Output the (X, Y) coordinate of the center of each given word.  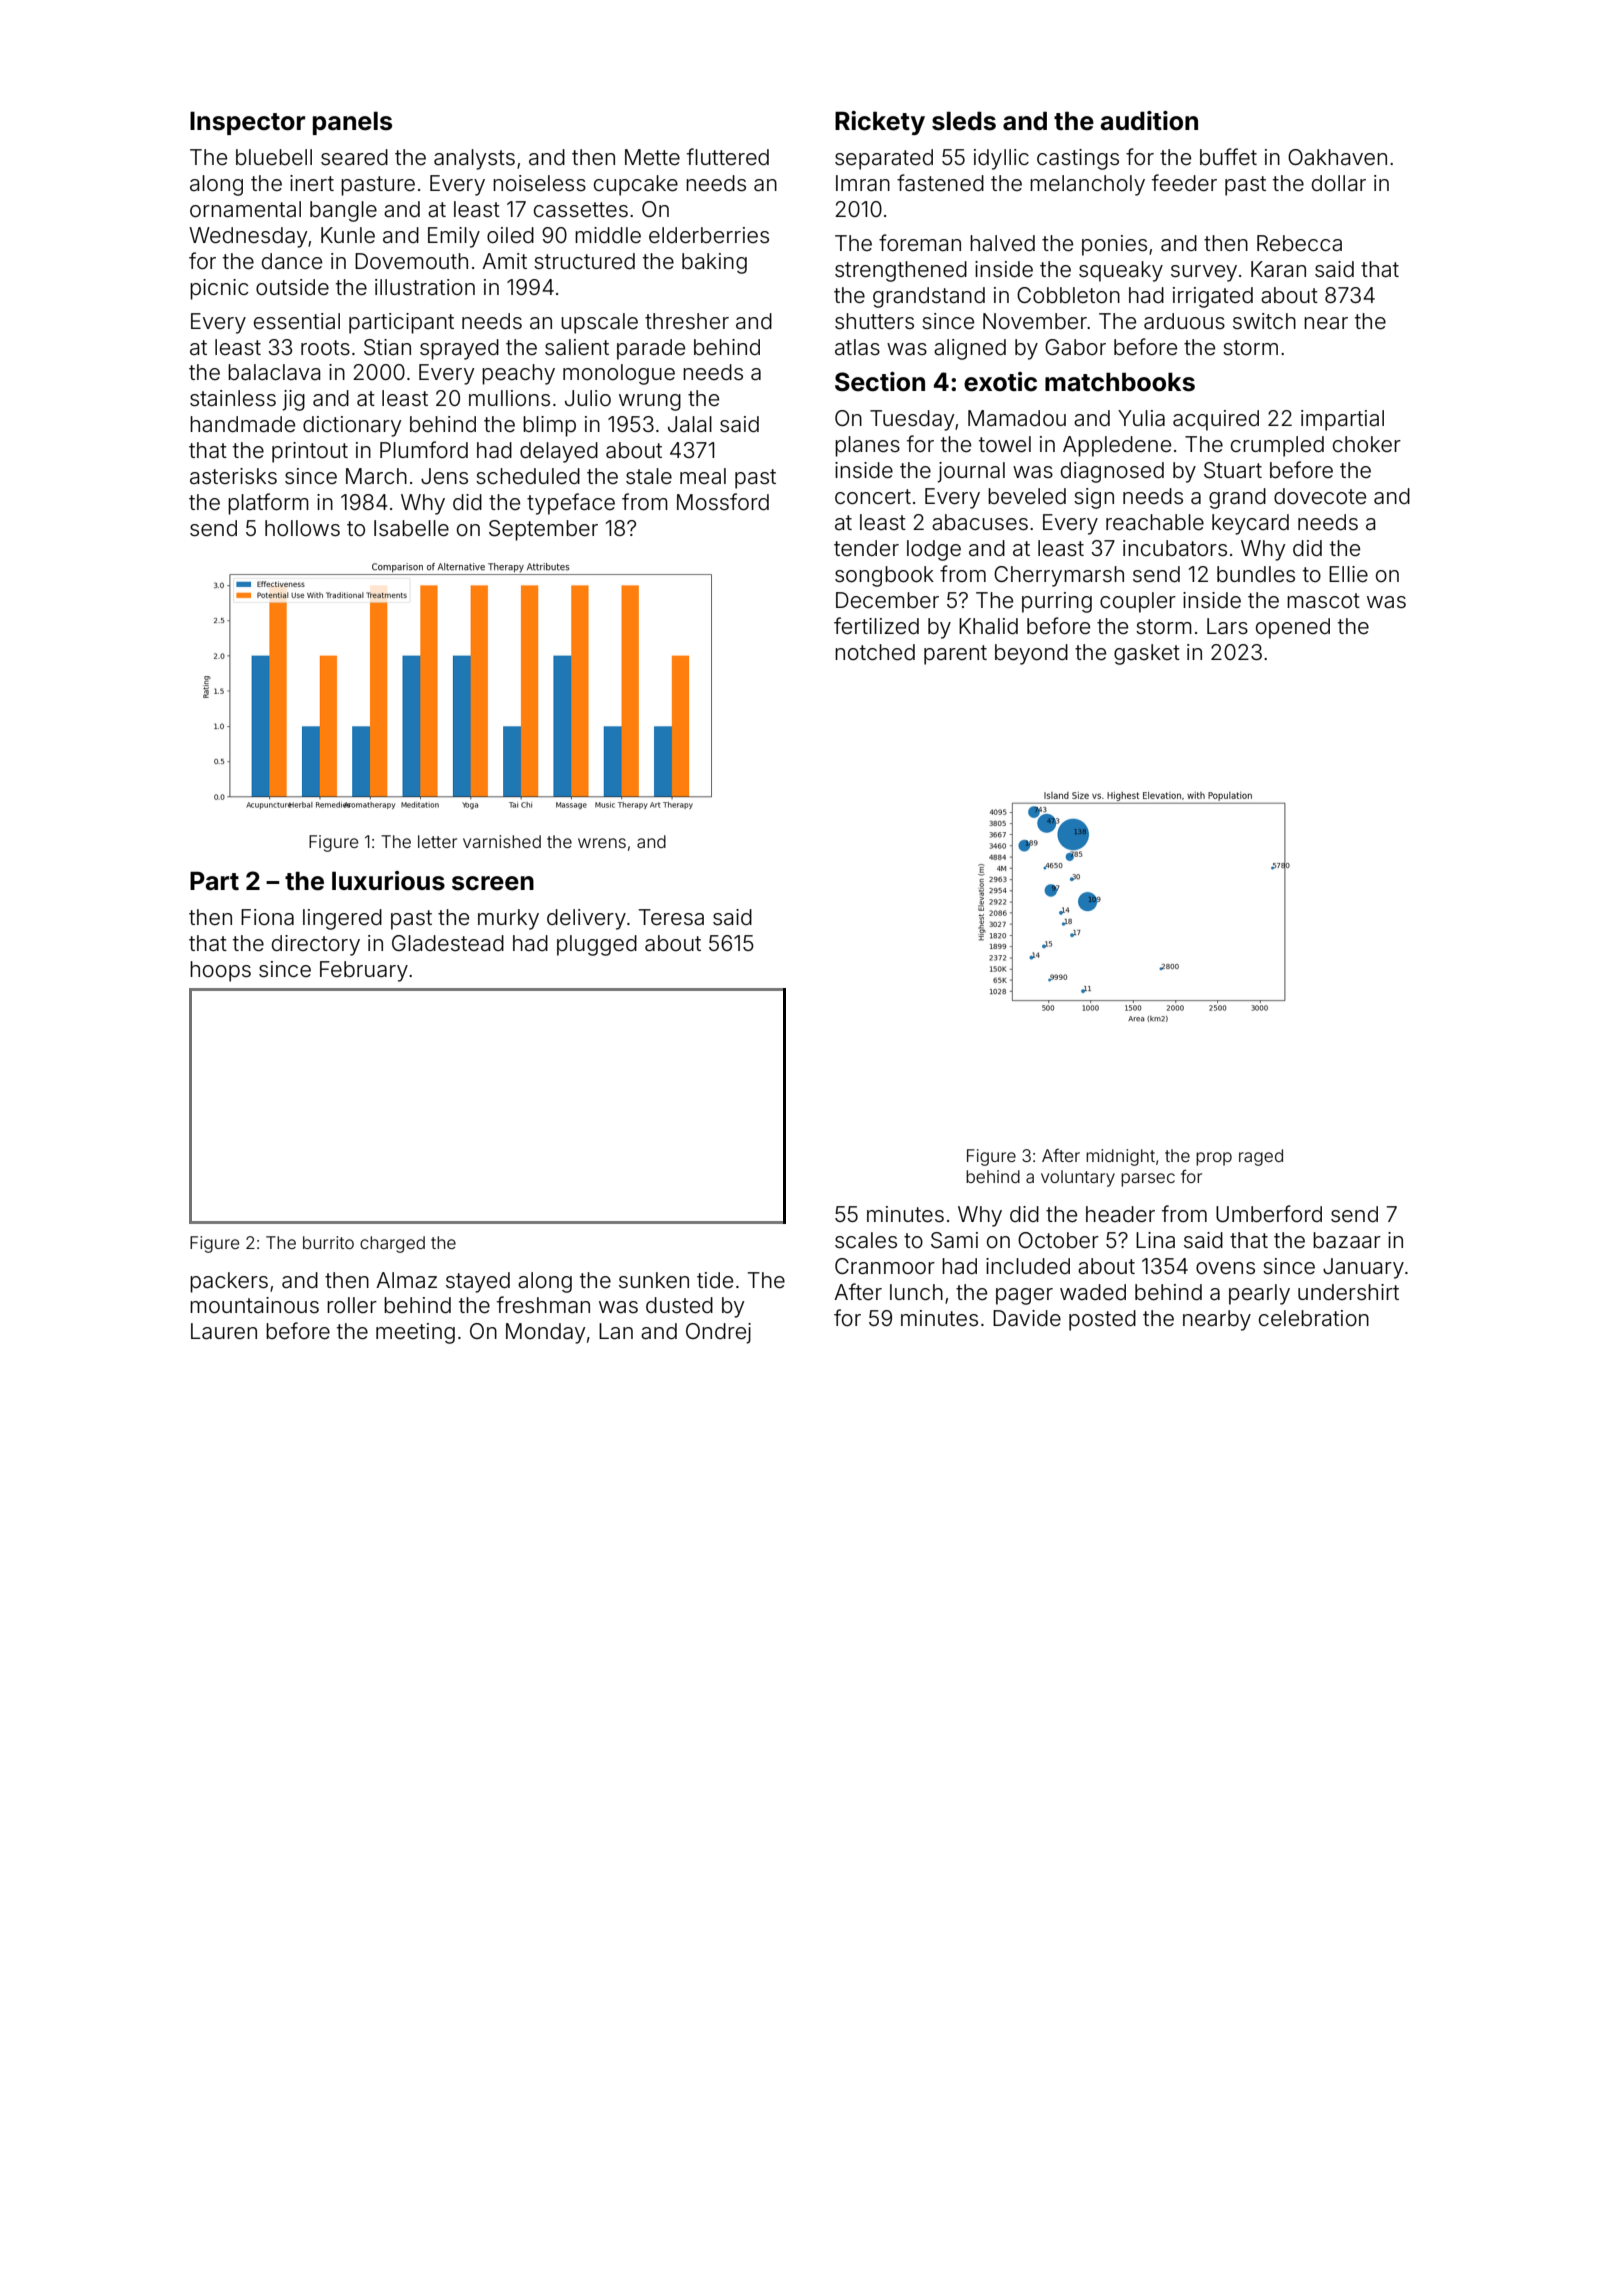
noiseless (539, 183)
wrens (602, 843)
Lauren (224, 1331)
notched (875, 652)
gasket (1147, 654)
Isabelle (411, 528)
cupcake (636, 185)
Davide (1027, 1318)
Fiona (267, 917)
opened (1293, 628)
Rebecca (1299, 243)
